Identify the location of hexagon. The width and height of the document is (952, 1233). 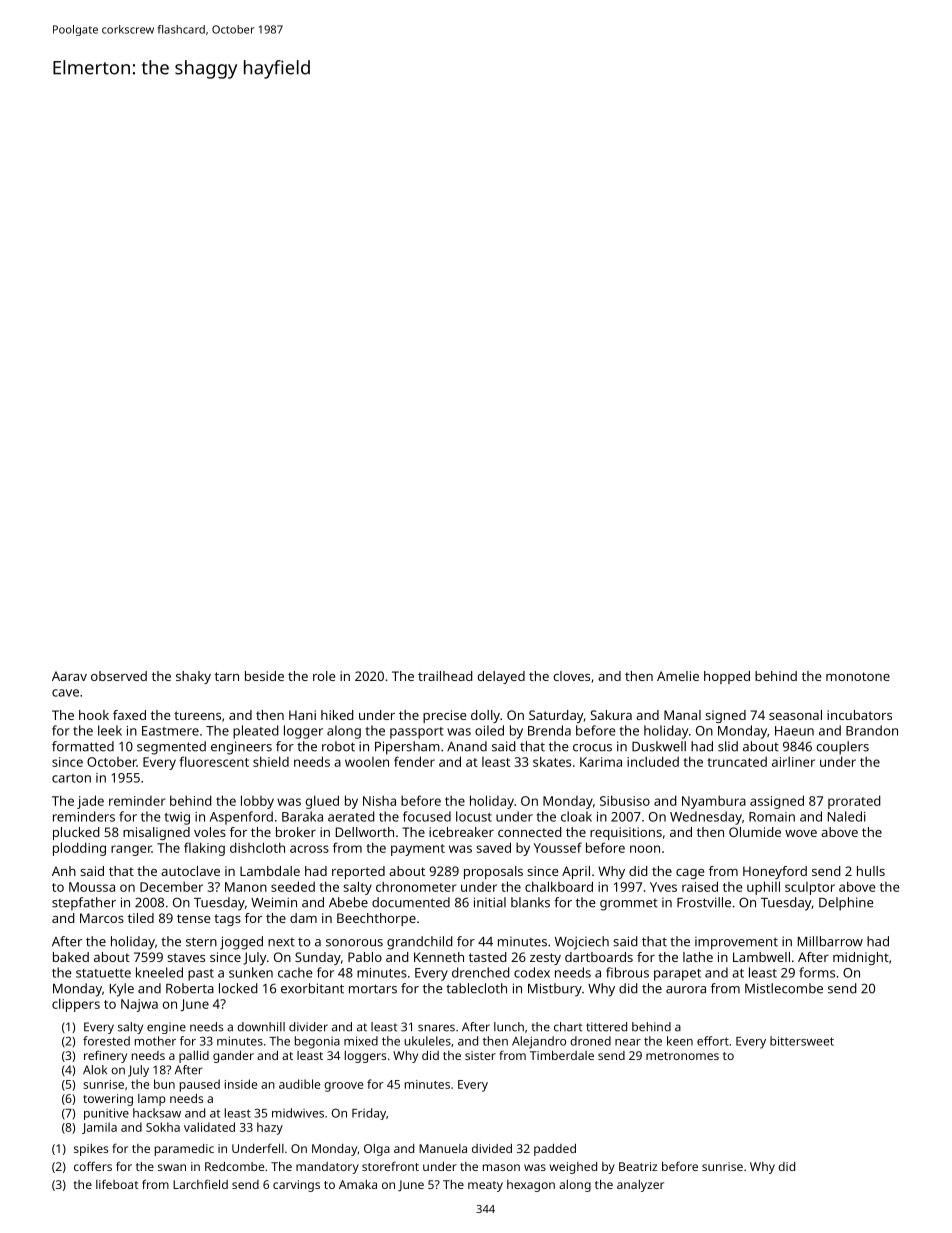
(531, 1186).
